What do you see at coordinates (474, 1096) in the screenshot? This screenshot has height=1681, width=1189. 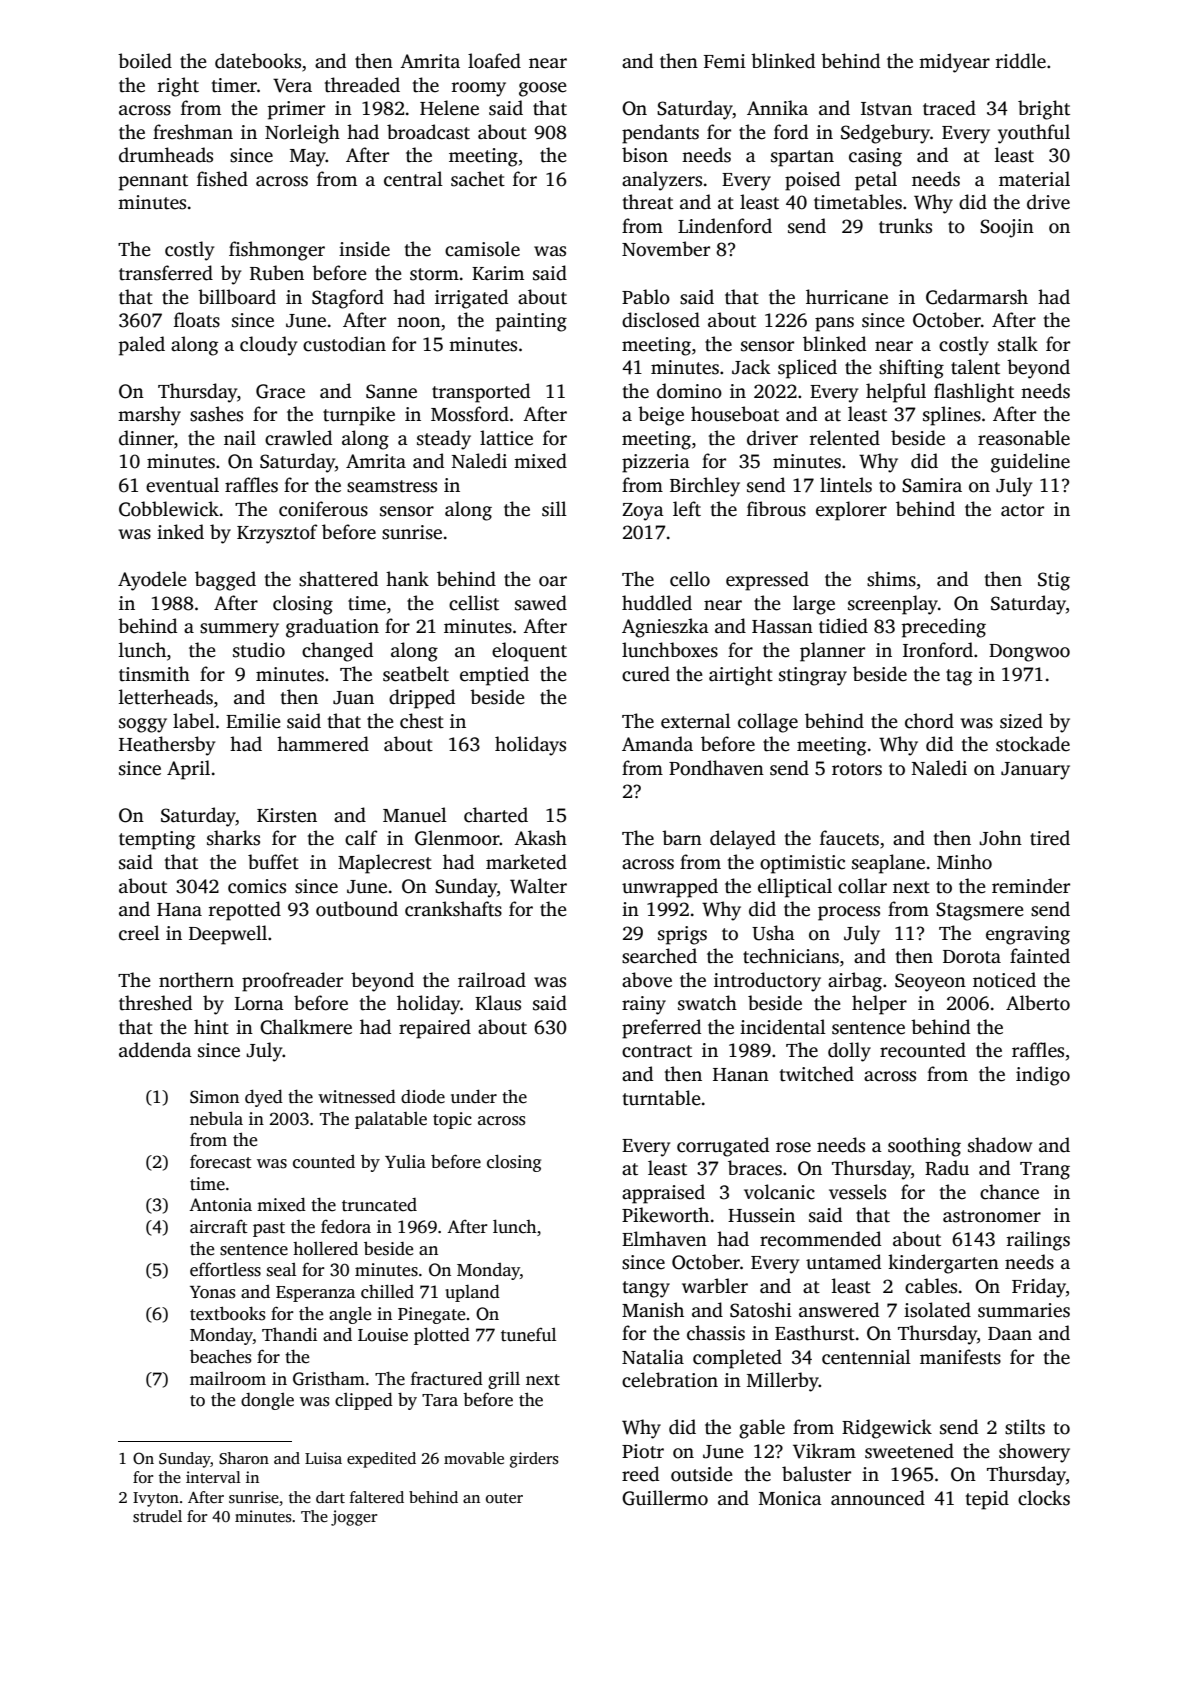 I see `under` at bounding box center [474, 1096].
